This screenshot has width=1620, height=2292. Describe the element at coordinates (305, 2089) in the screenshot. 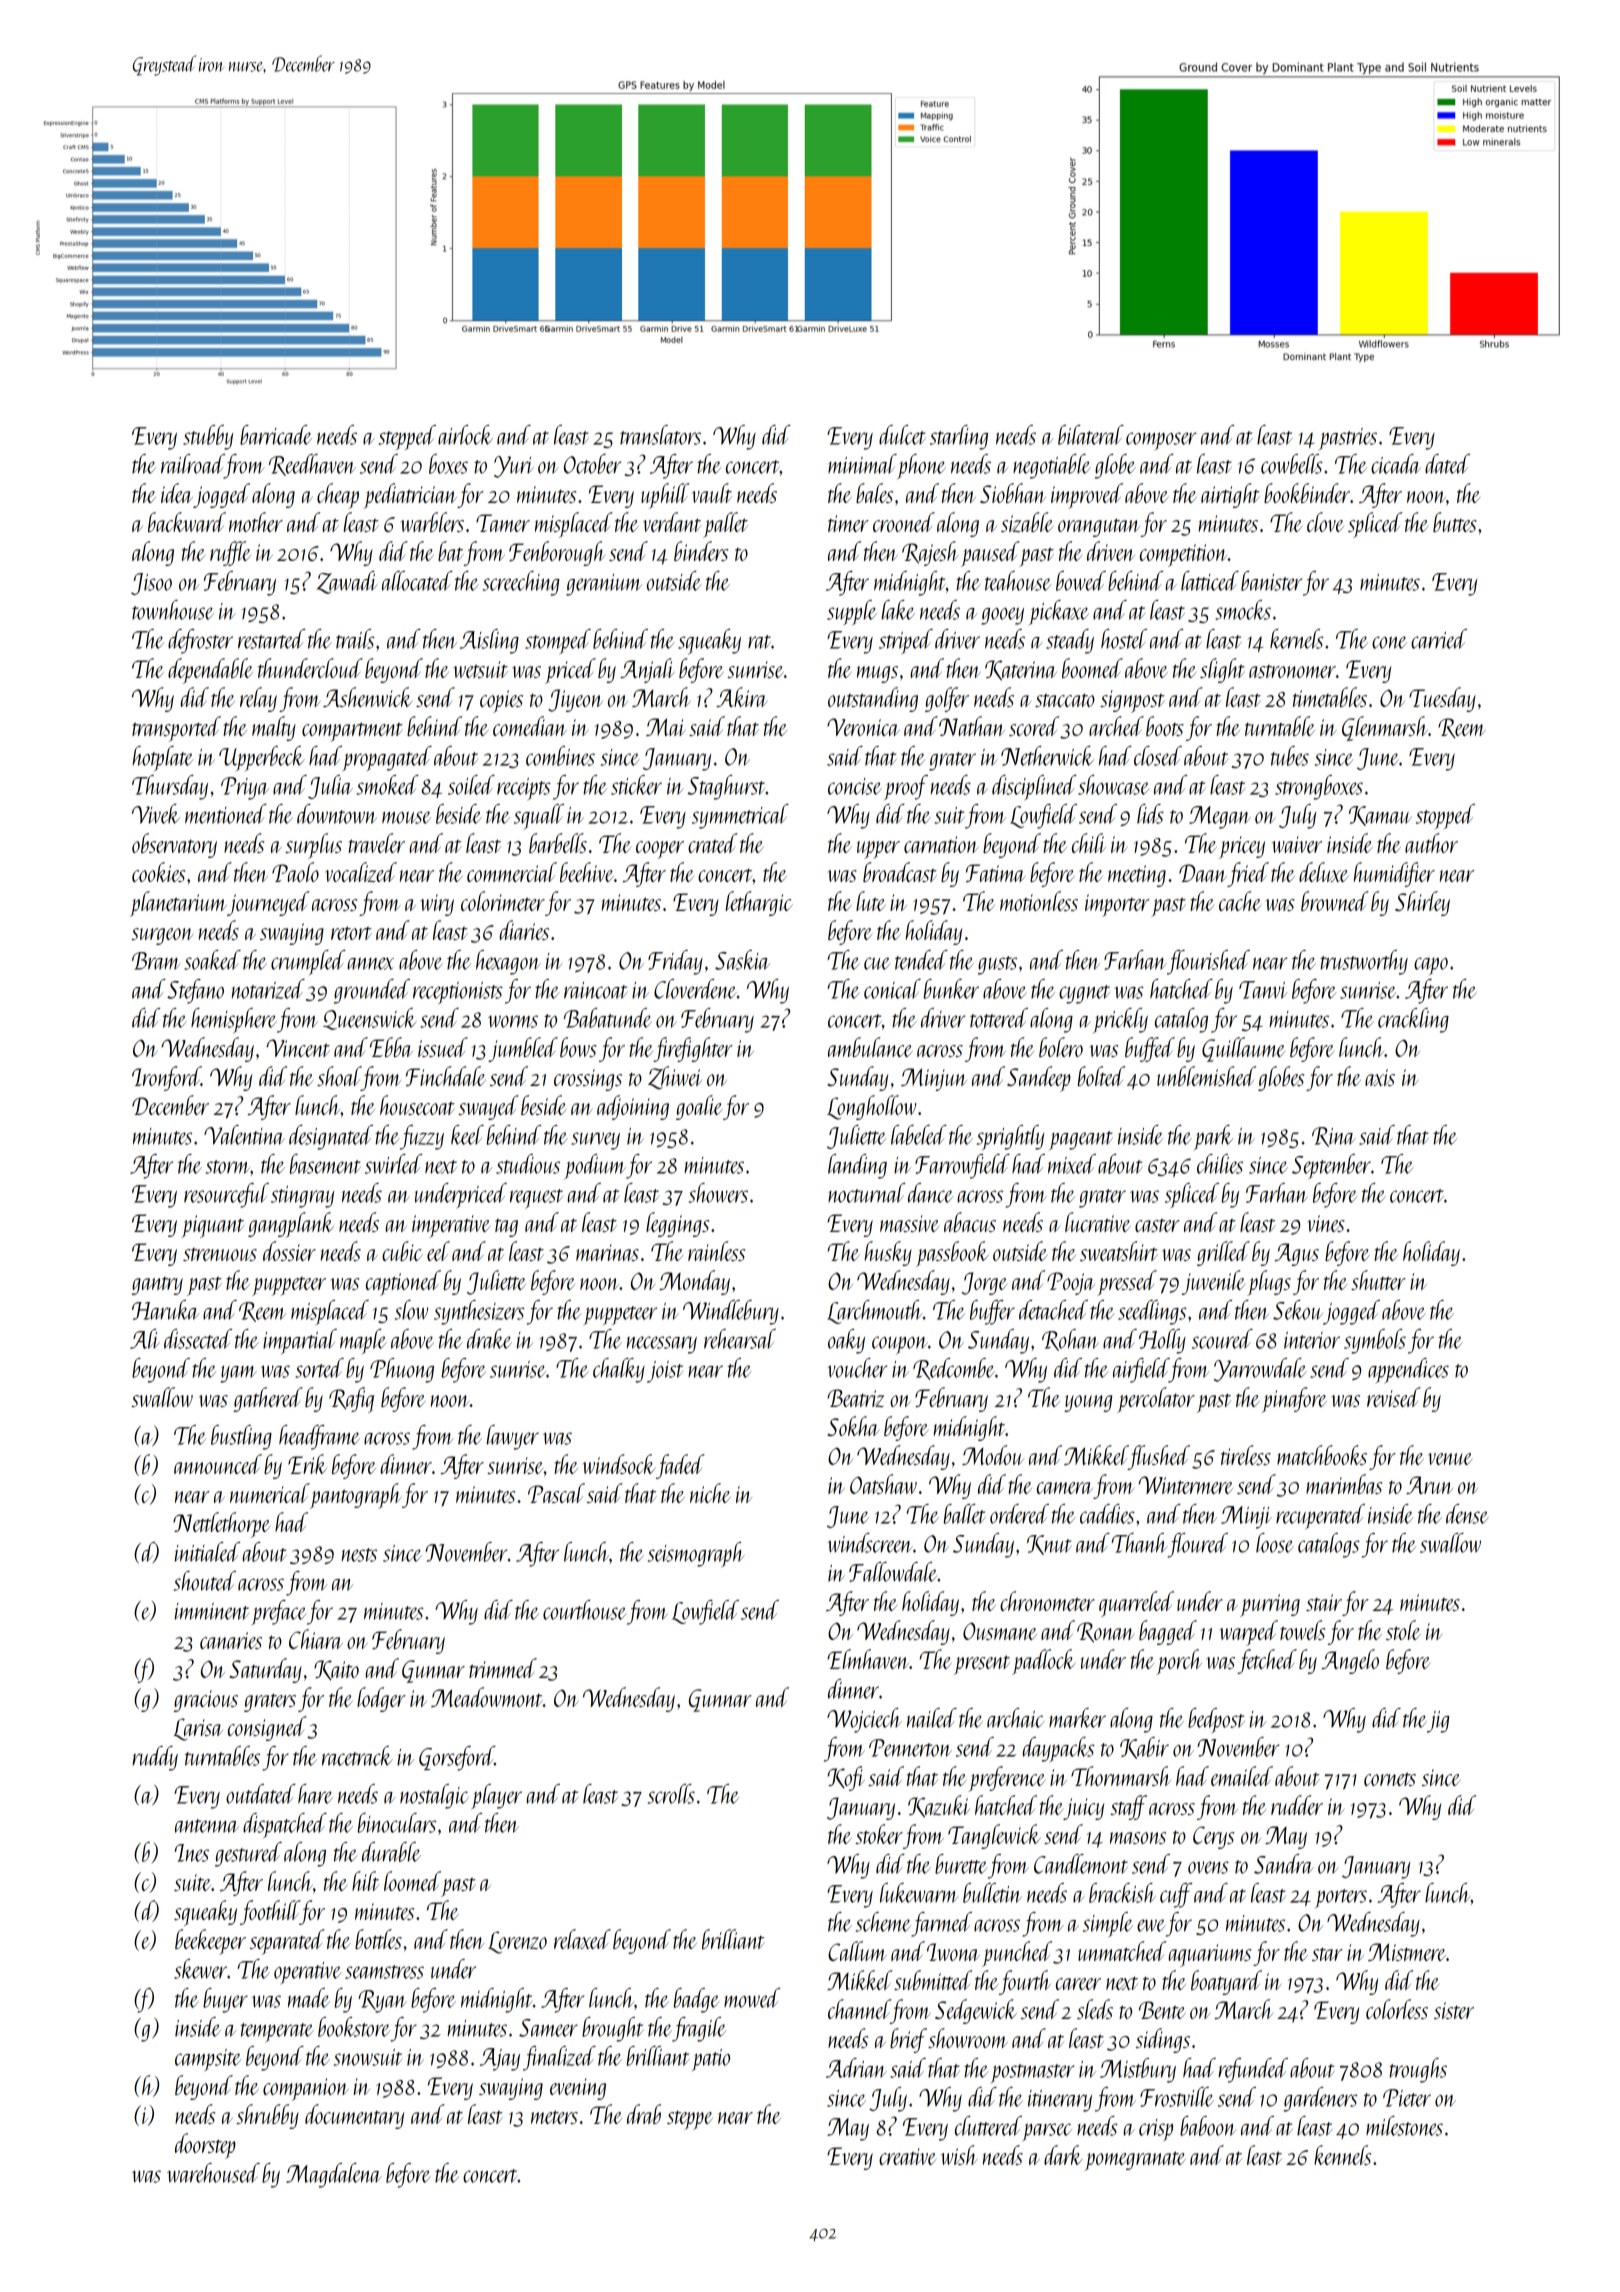

I see `companion` at that location.
